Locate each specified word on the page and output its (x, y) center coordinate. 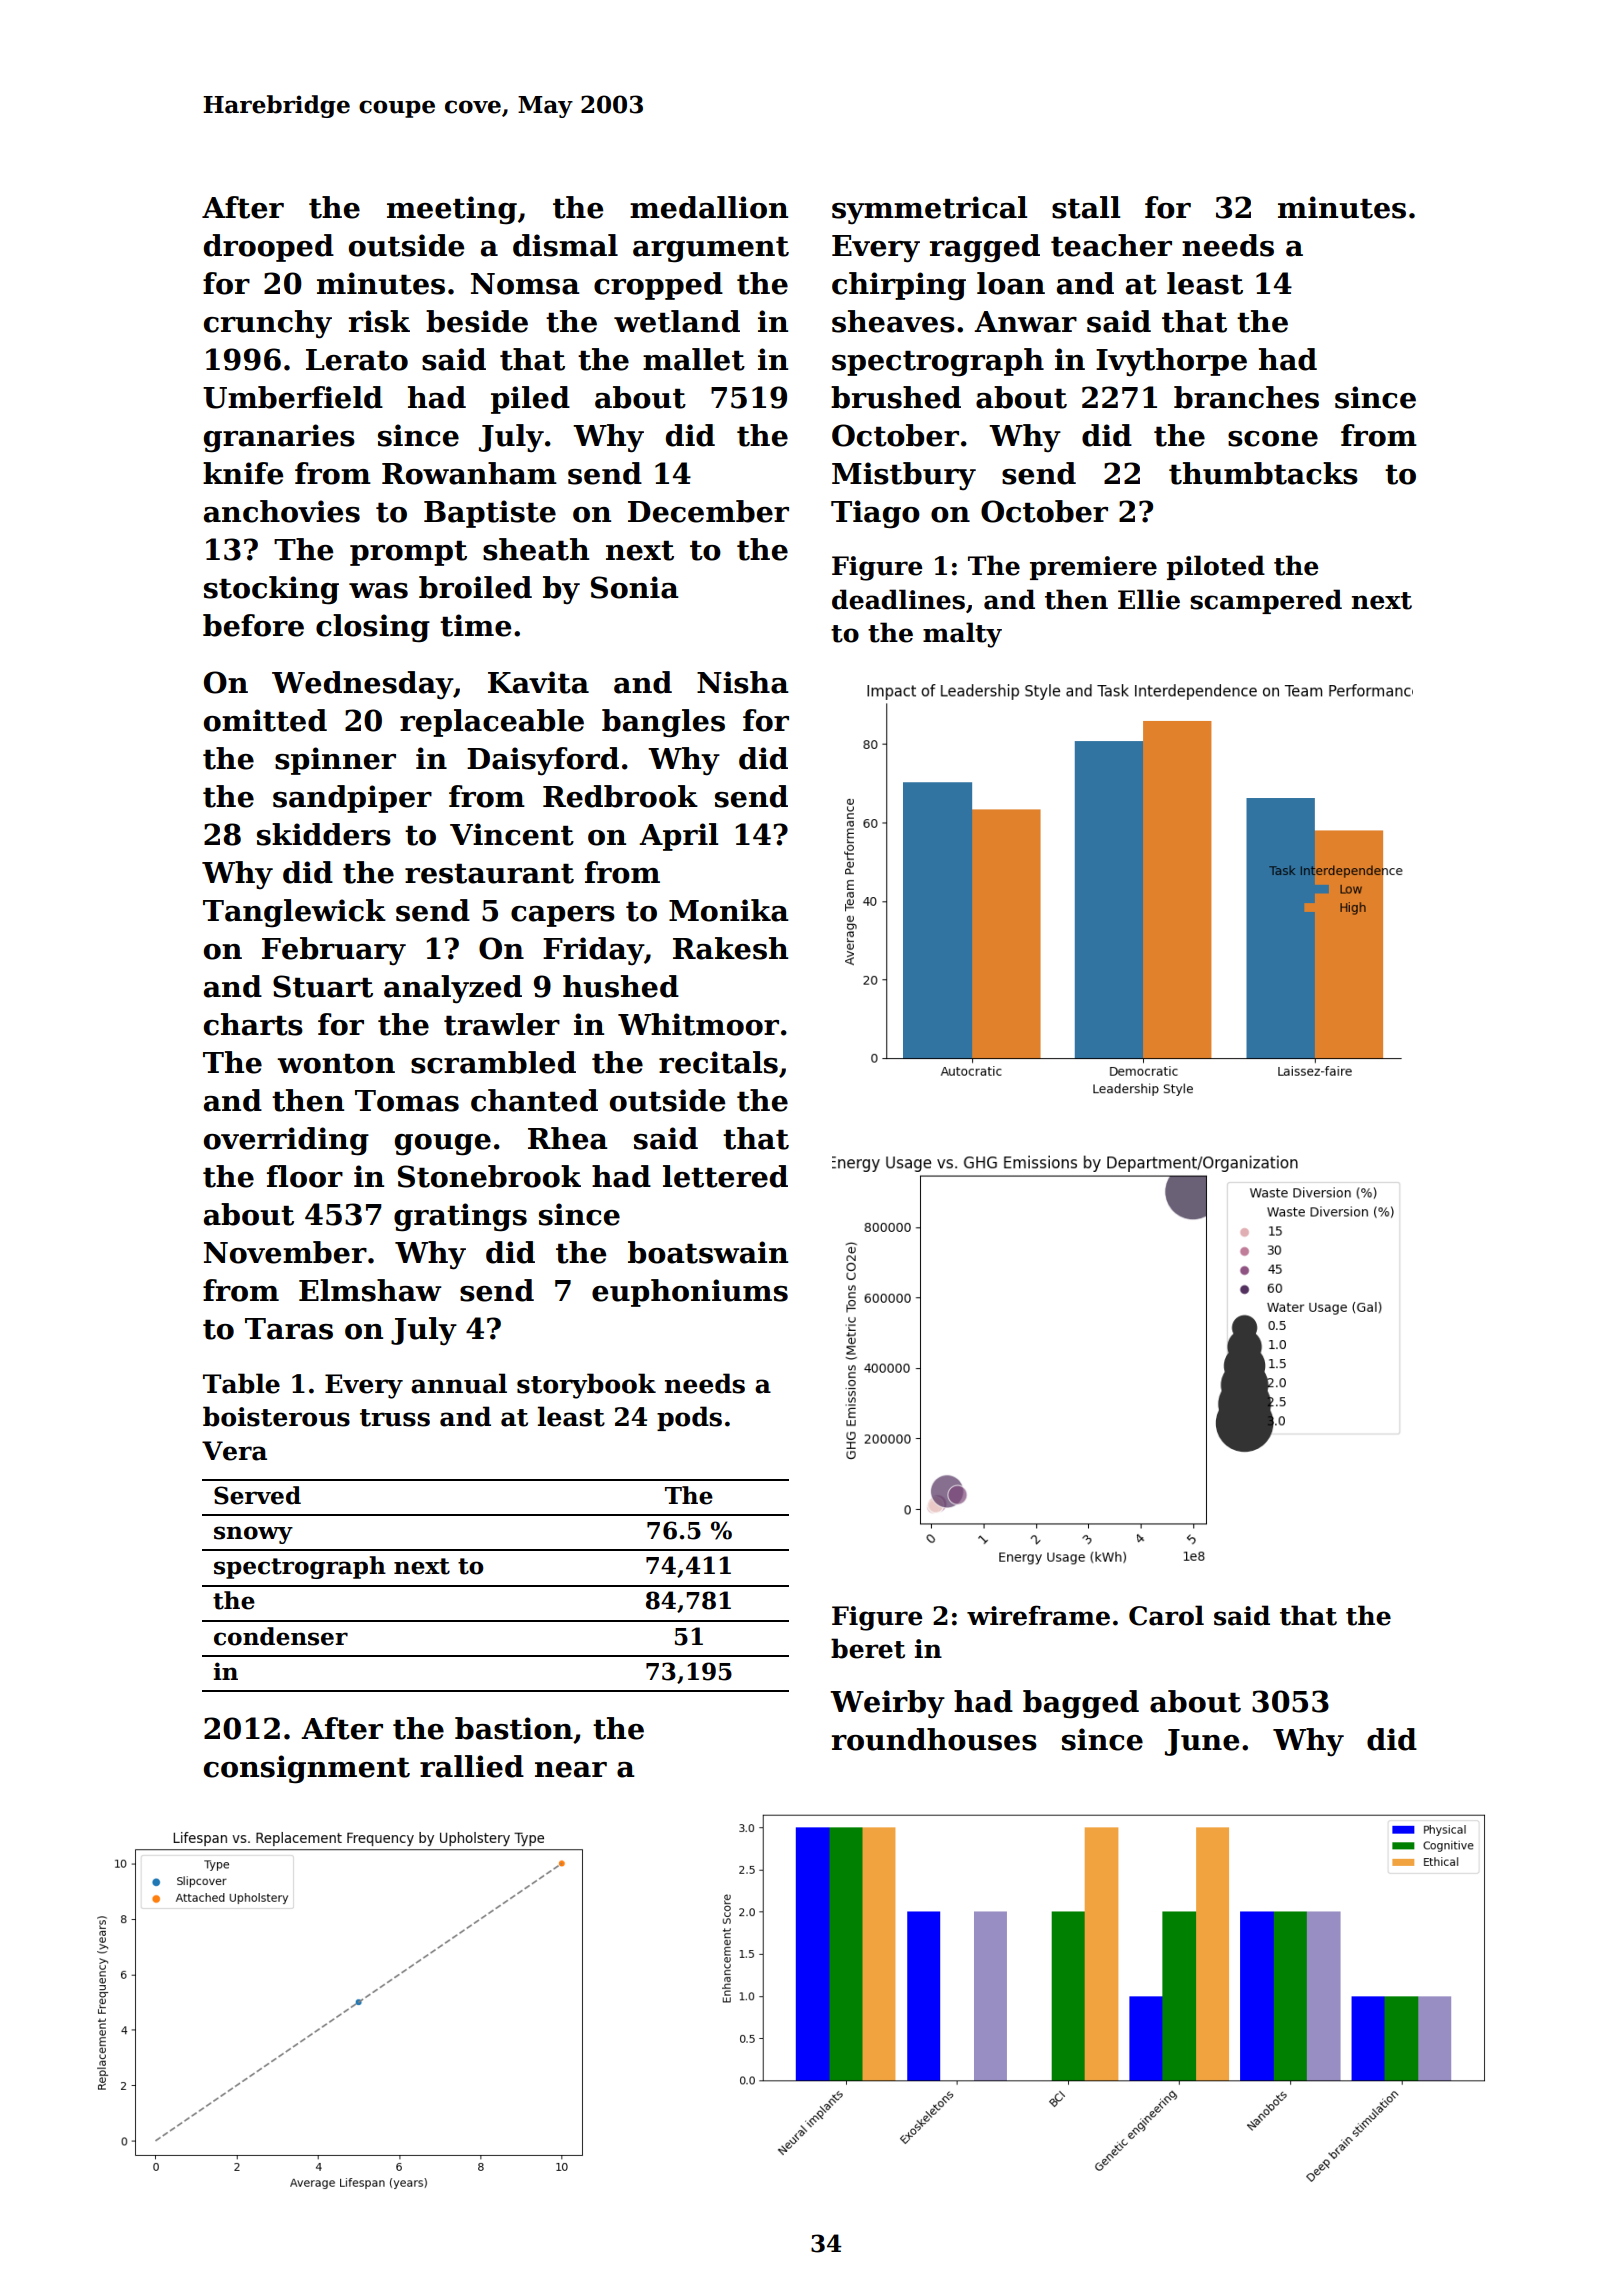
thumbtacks (1263, 473)
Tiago (875, 514)
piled (530, 400)
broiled (475, 587)
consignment (307, 1769)
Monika (729, 910)
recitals (718, 1062)
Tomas (407, 1101)
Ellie (1149, 599)
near (571, 1770)
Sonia (635, 587)
